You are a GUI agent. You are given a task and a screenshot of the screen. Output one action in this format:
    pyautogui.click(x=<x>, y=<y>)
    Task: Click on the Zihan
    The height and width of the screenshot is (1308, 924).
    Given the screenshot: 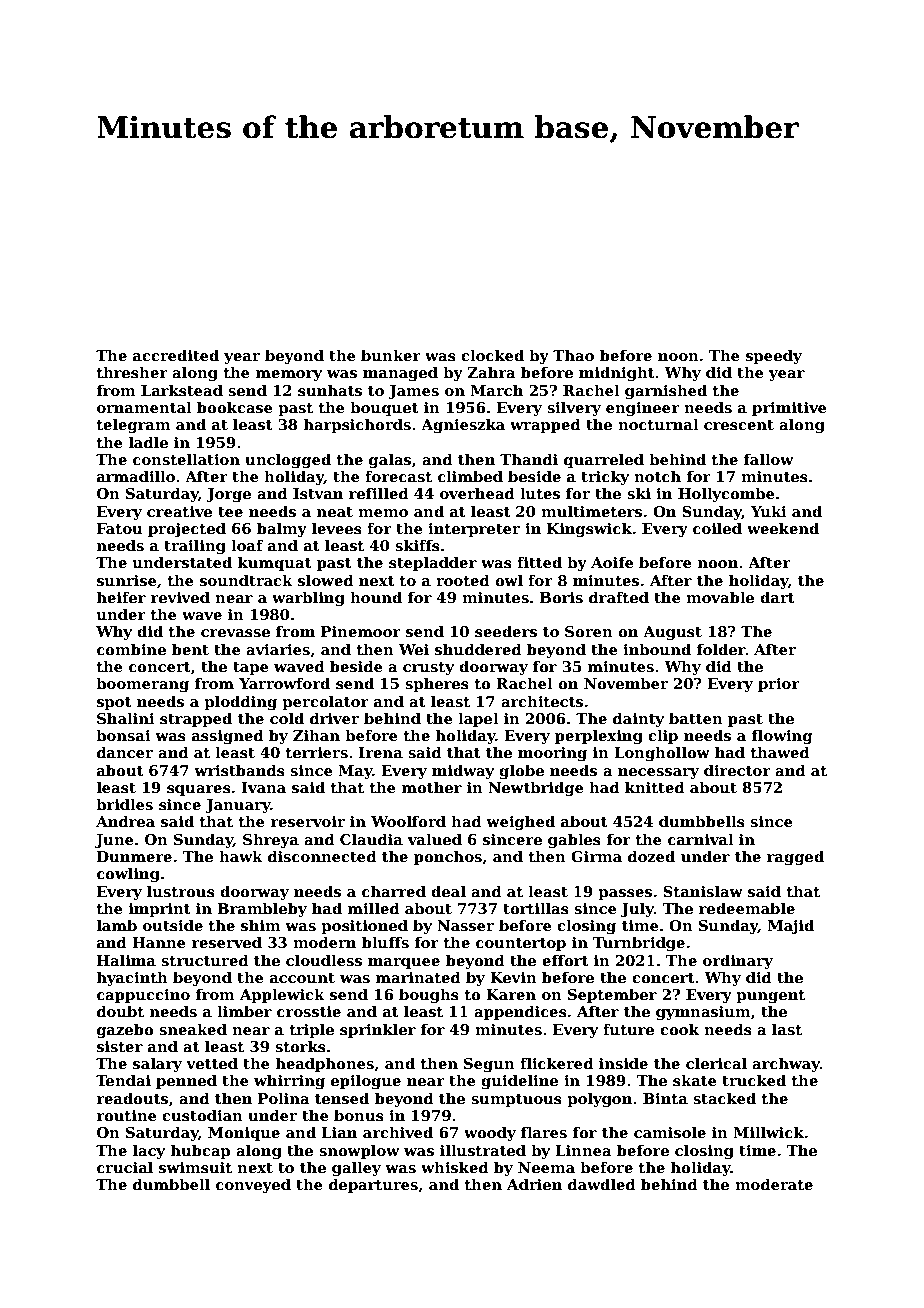 What is the action you would take?
    pyautogui.click(x=316, y=735)
